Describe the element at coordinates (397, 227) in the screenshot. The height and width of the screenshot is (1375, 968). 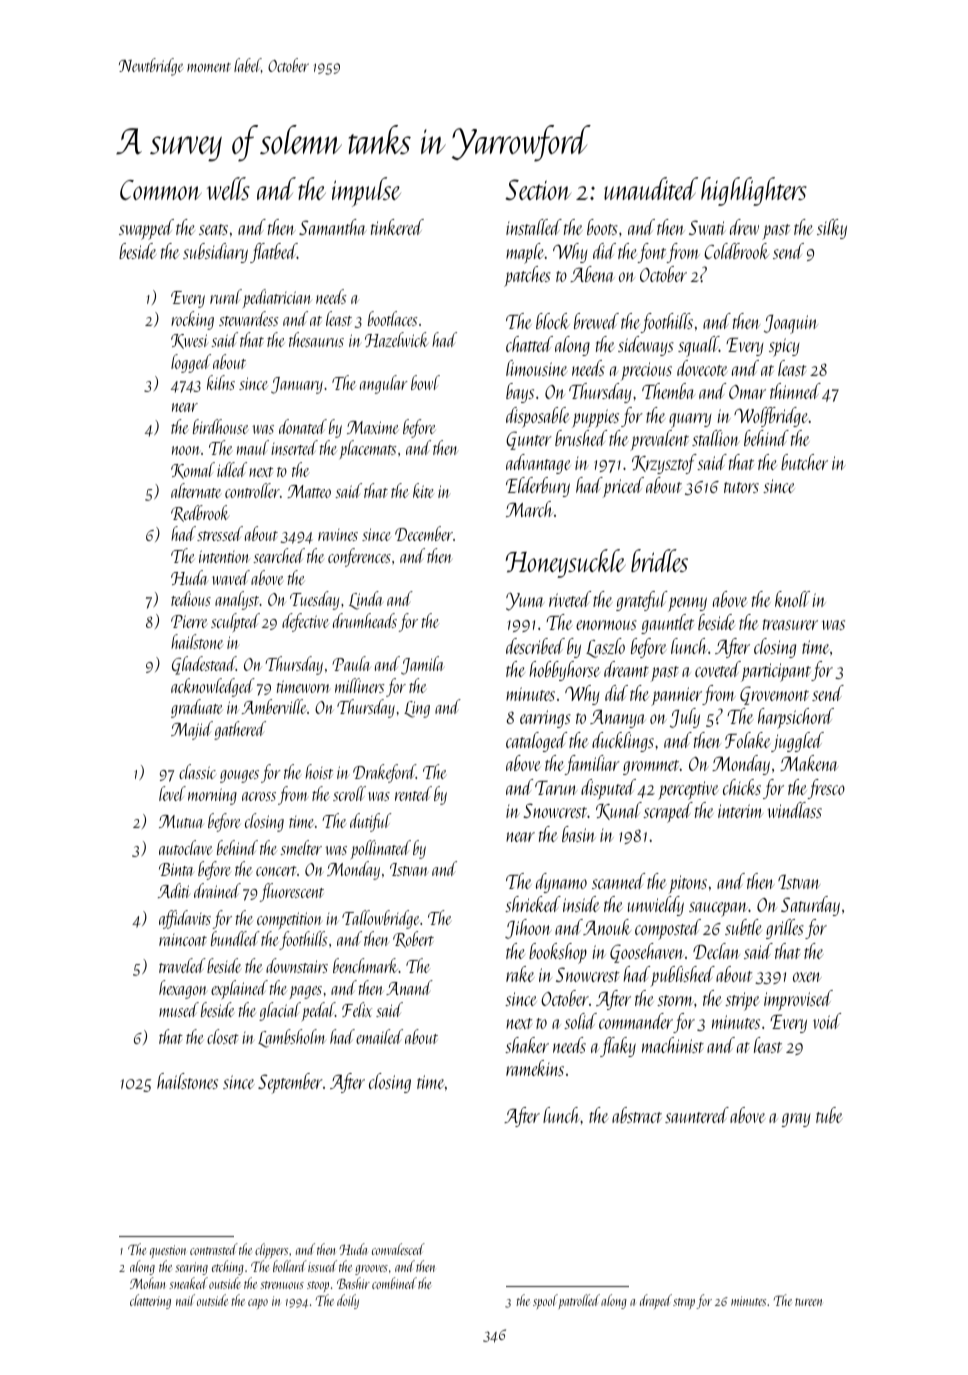
I see `tinkered` at that location.
